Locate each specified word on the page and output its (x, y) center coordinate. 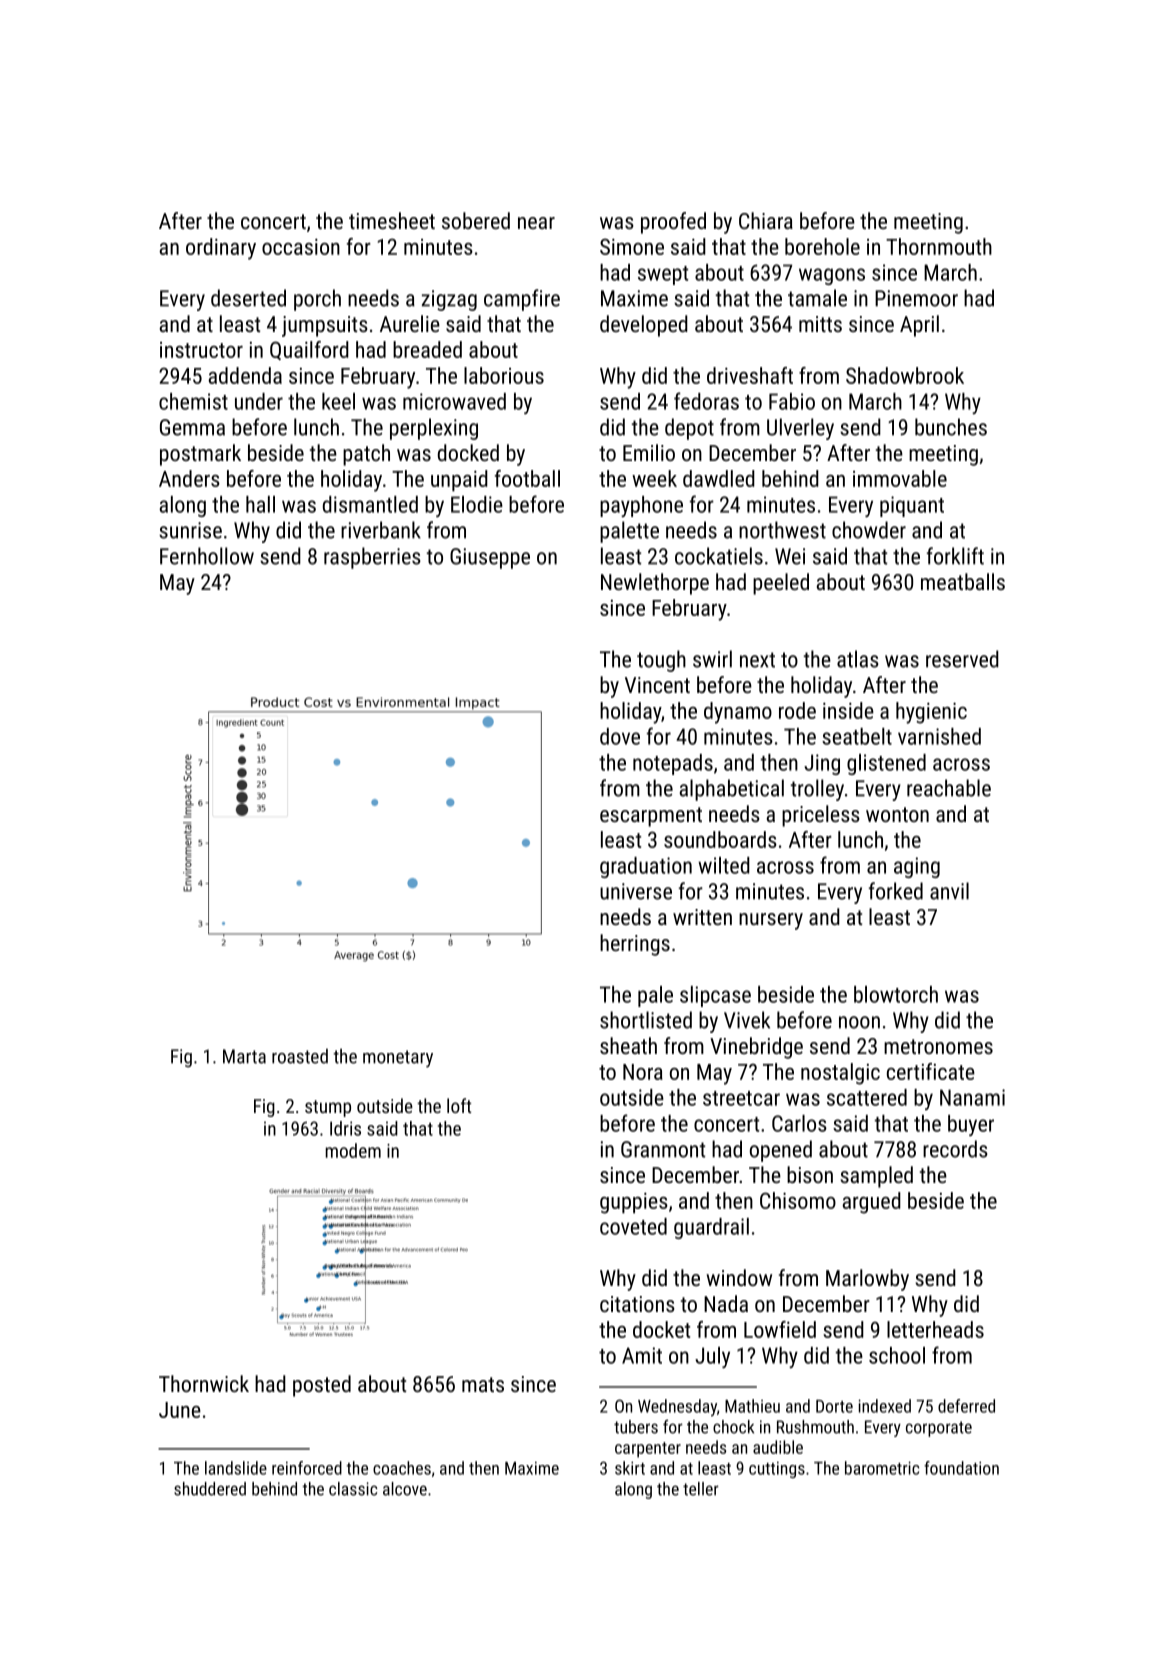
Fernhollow (207, 556)
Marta (244, 1056)
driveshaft (750, 375)
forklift (955, 556)
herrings (635, 945)
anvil (949, 891)
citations (637, 1304)
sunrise (190, 530)
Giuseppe (490, 558)
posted (322, 1386)
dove (620, 736)
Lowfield (780, 1329)
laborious (504, 375)
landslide (236, 1468)
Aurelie (410, 323)
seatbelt (857, 736)
